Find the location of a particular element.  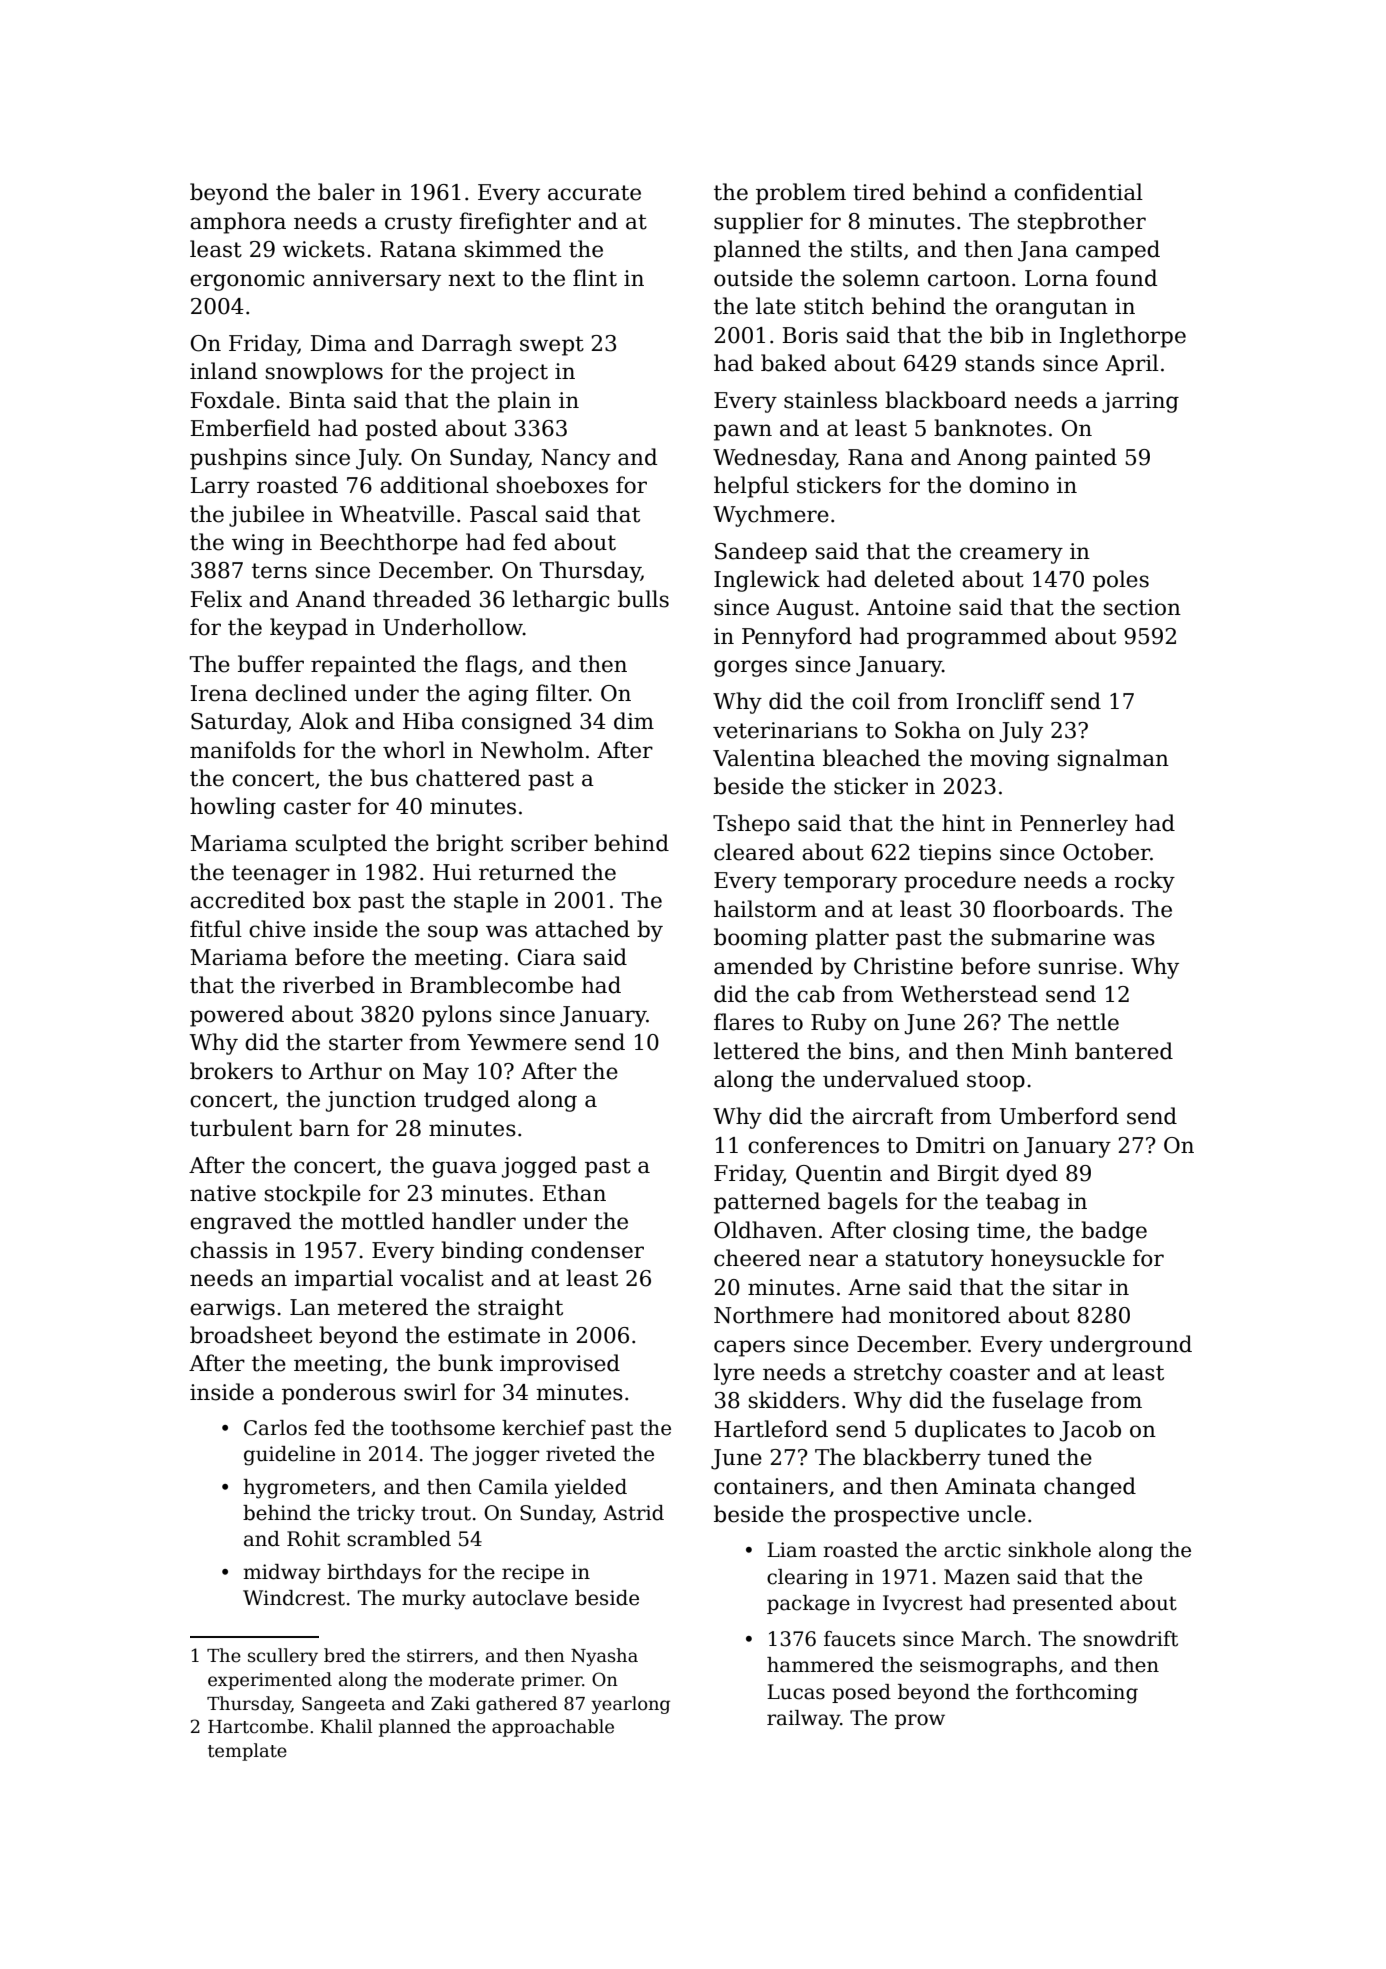

section is located at coordinates (1142, 607).
